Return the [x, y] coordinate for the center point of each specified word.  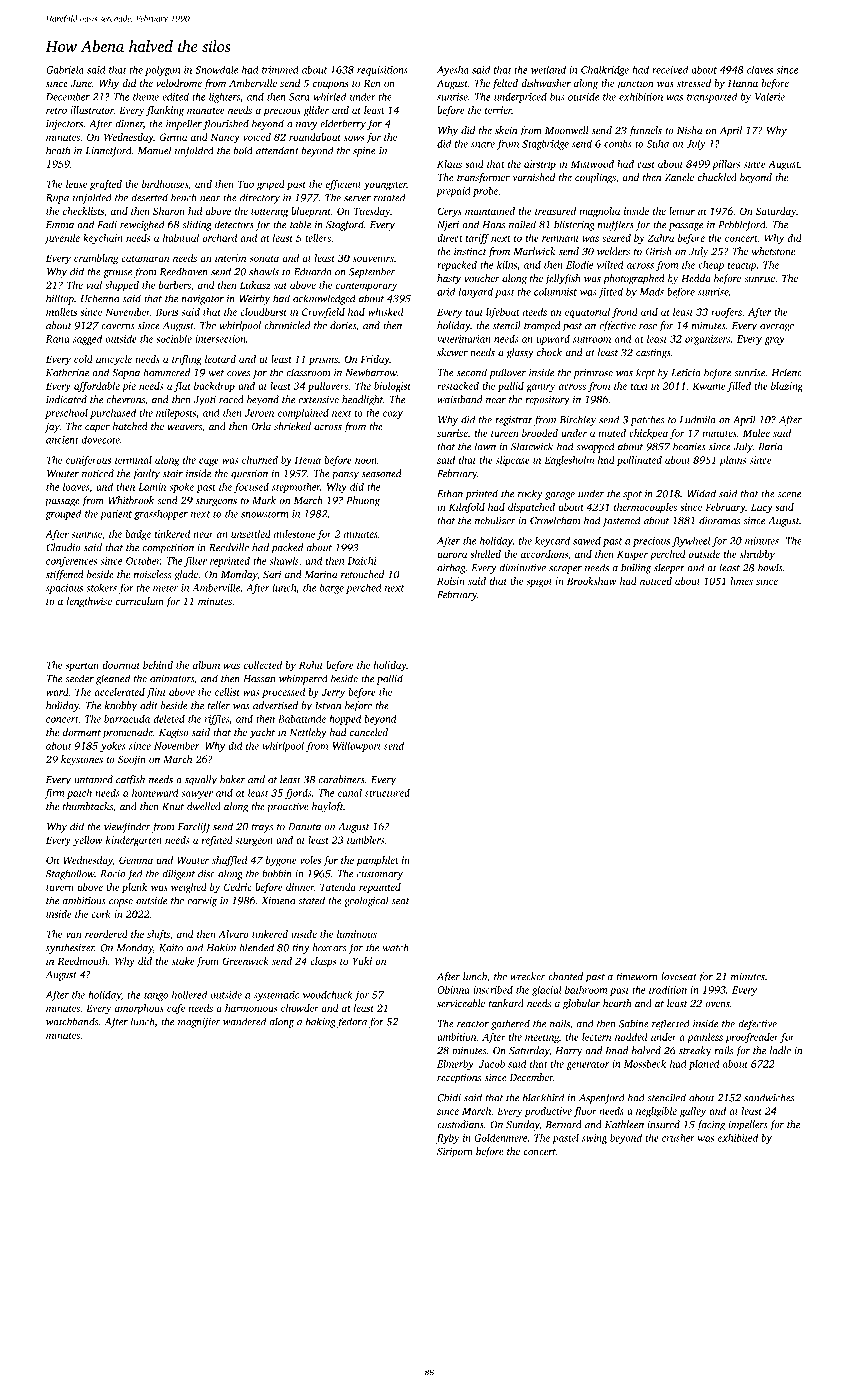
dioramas [719, 520]
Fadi [107, 224]
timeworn [637, 977]
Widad [701, 493]
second [472, 372]
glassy [520, 353]
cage [209, 462]
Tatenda [338, 887]
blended [257, 947]
